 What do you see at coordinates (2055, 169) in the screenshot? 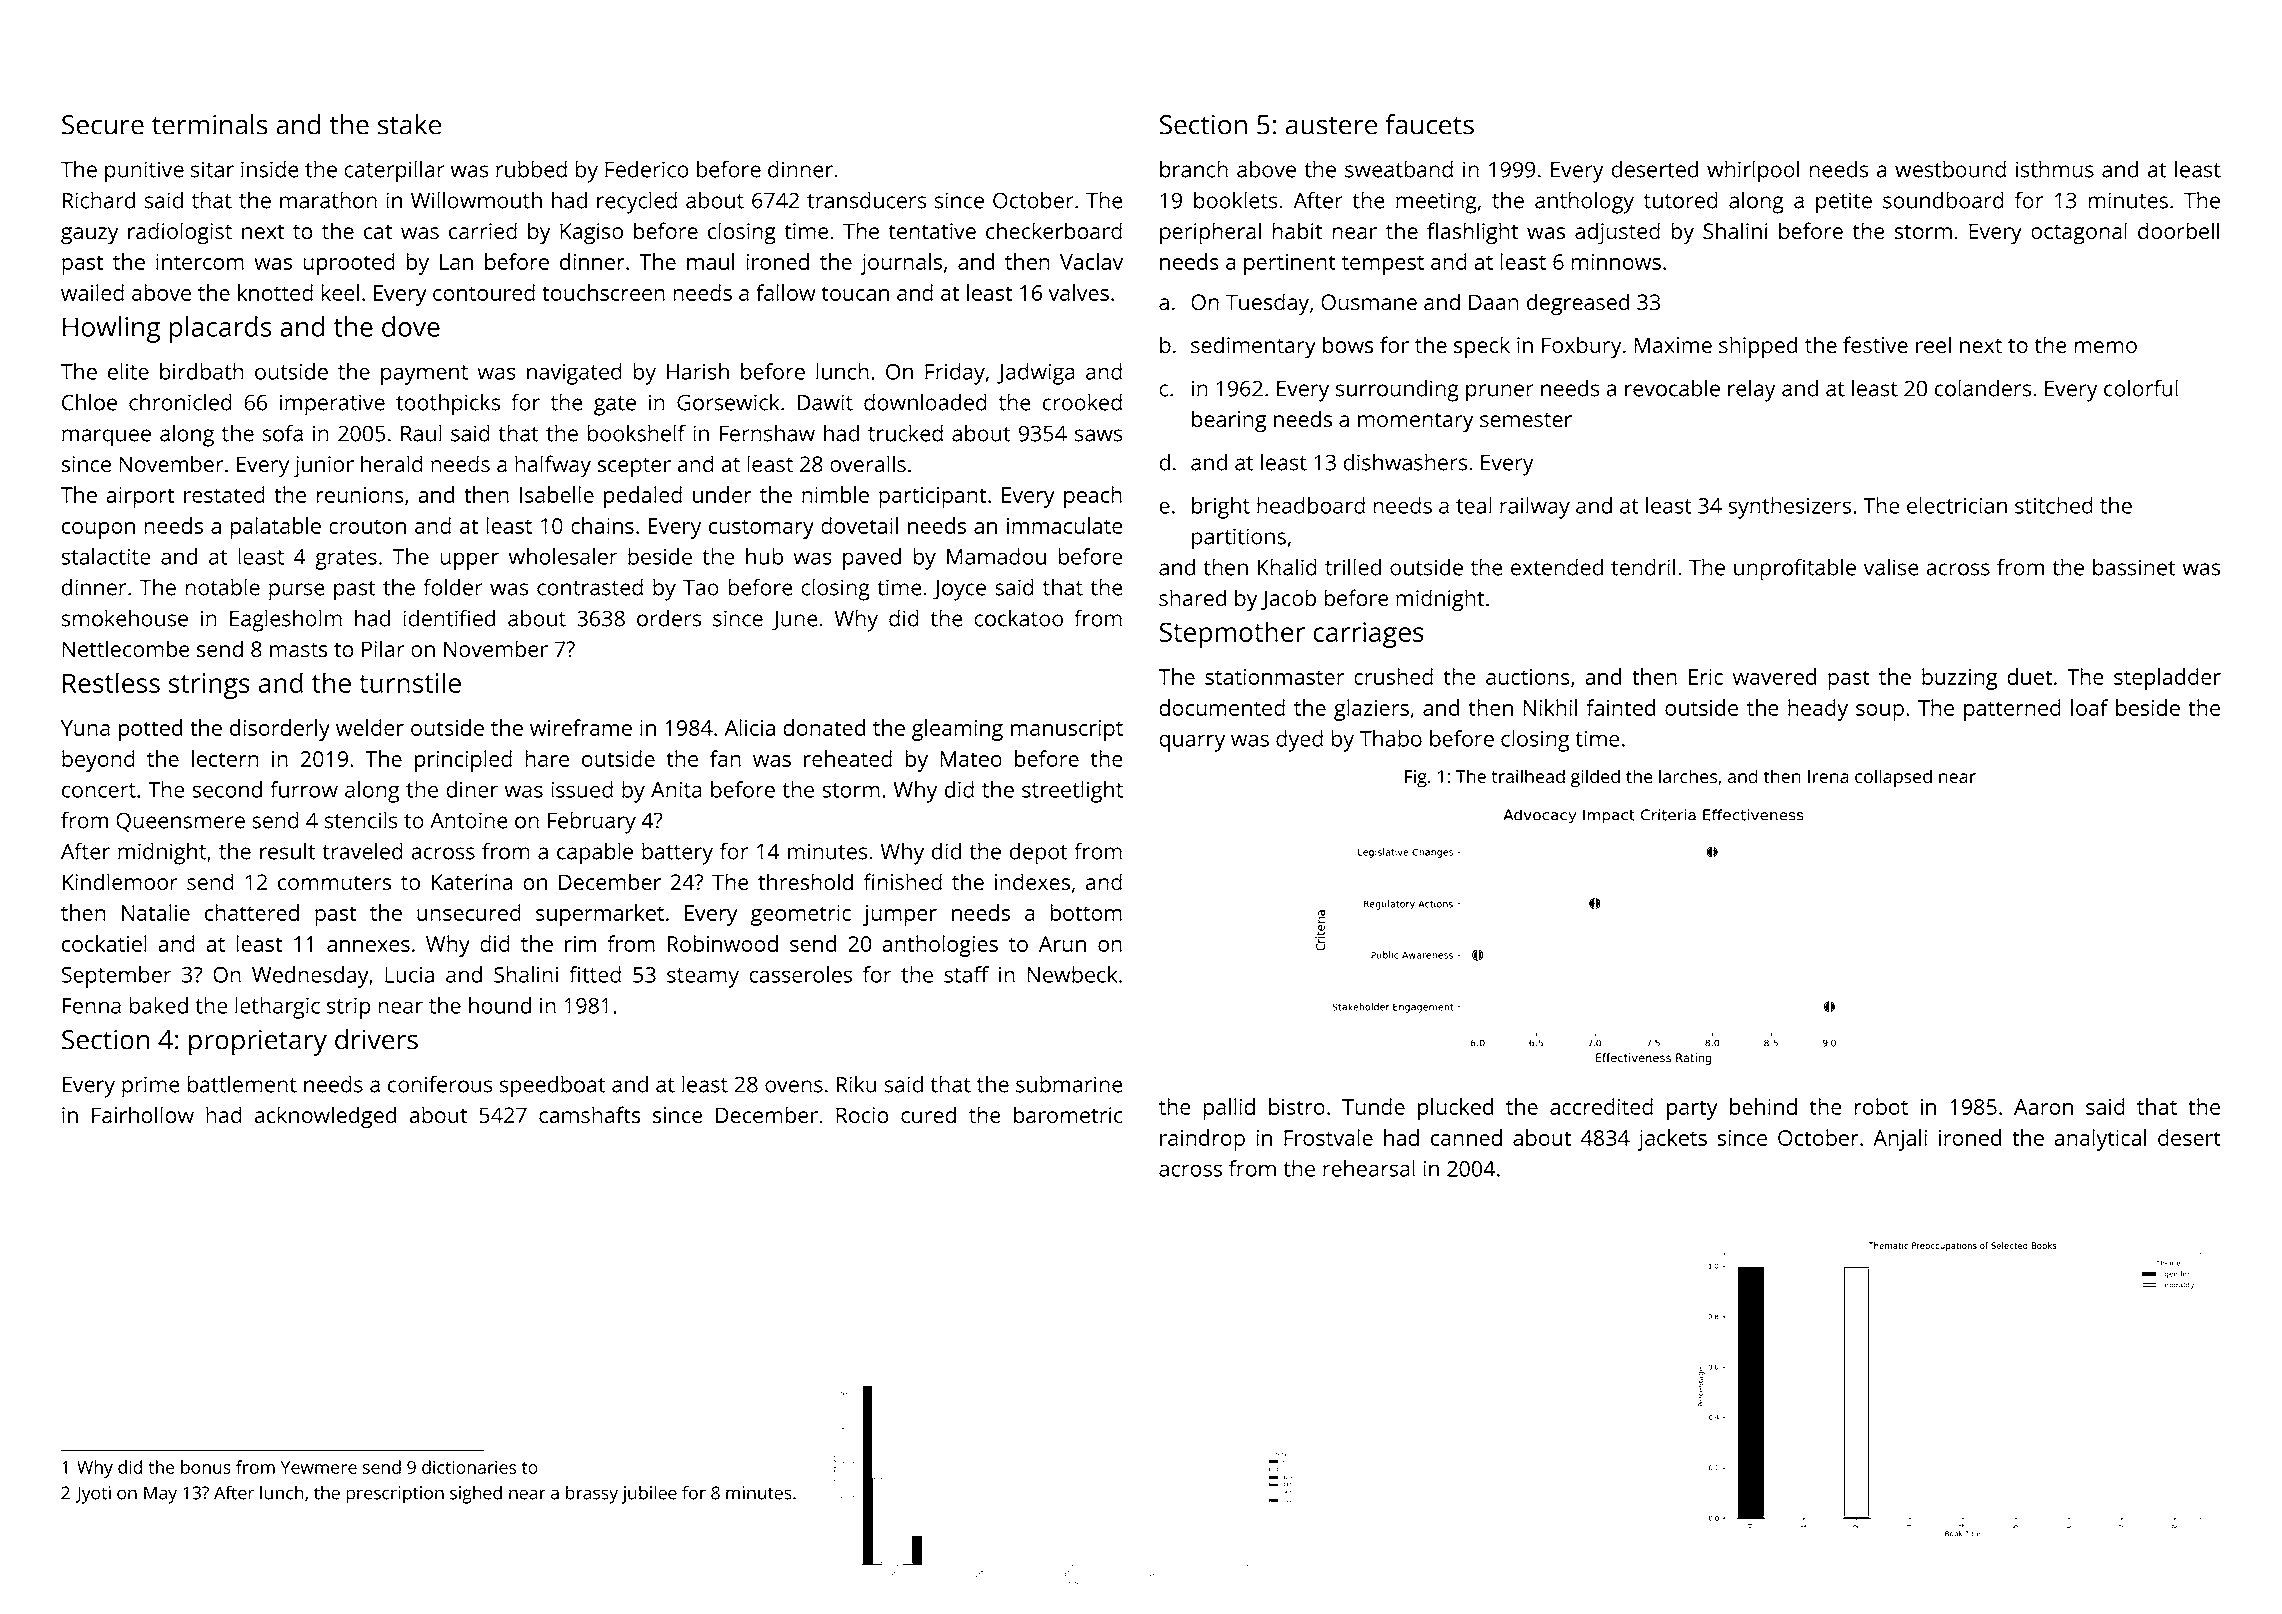
I see `isthmus` at bounding box center [2055, 169].
